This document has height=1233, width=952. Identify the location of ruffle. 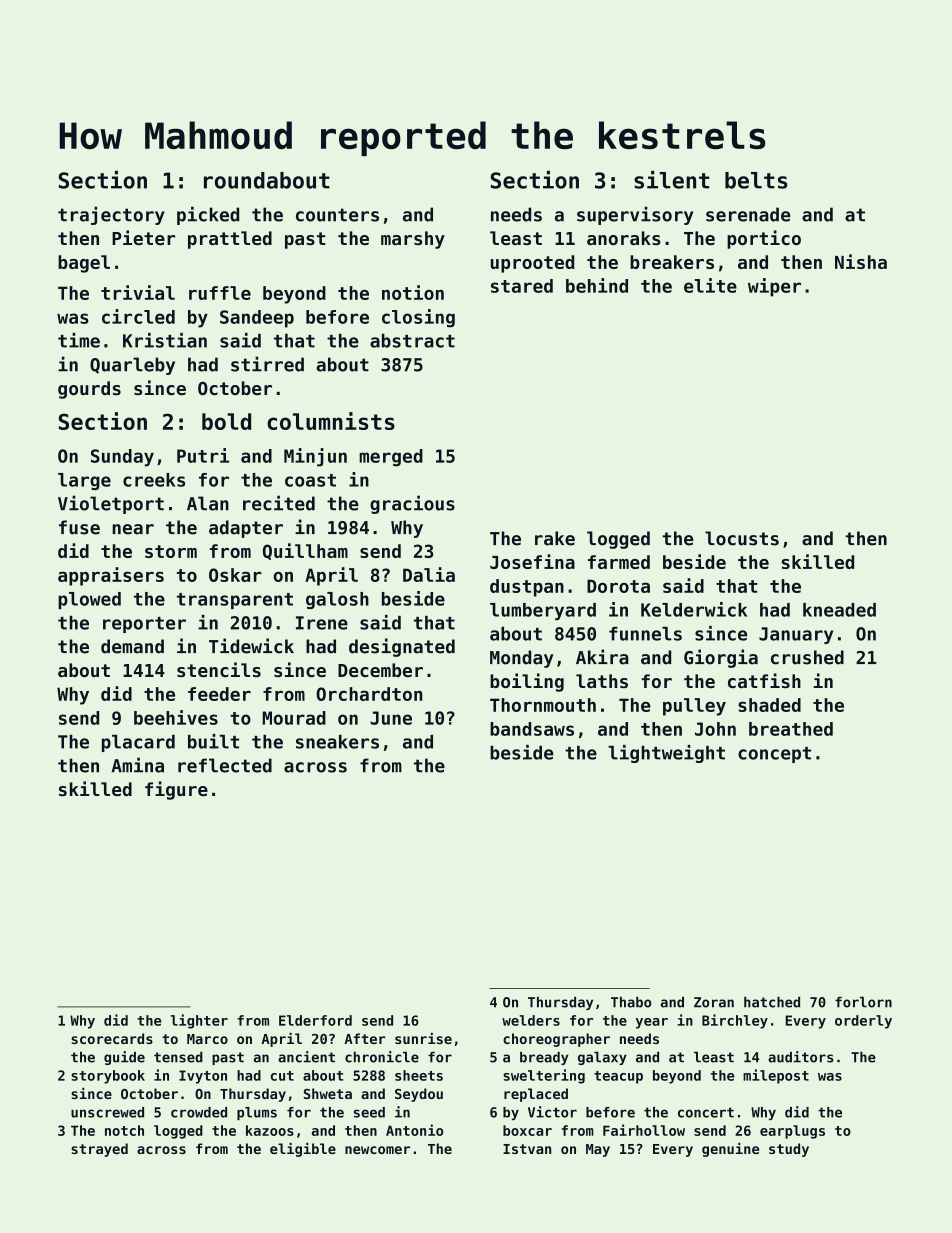
(220, 293).
